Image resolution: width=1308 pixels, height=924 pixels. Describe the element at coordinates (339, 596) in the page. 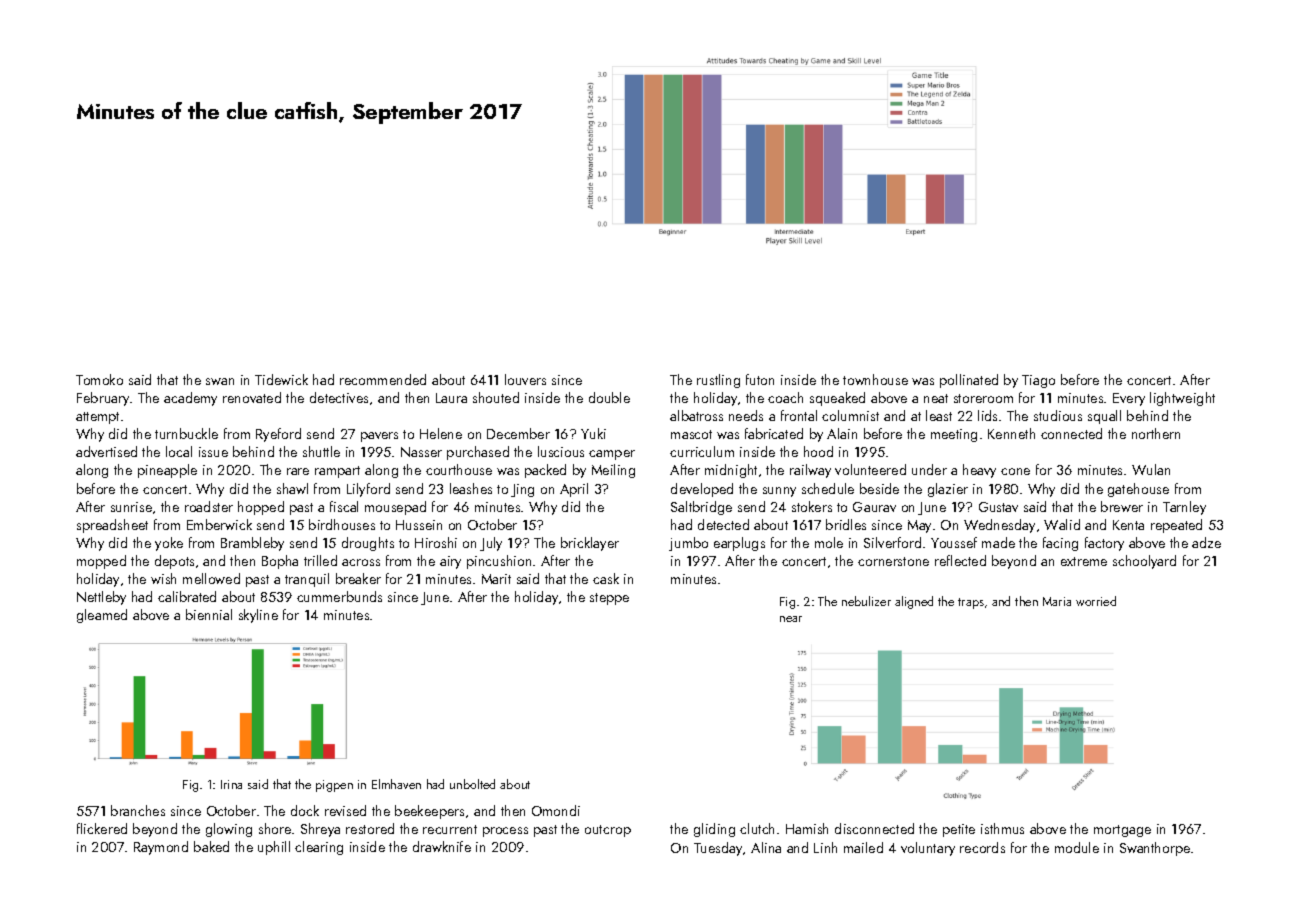

I see `cummerbunds` at that location.
